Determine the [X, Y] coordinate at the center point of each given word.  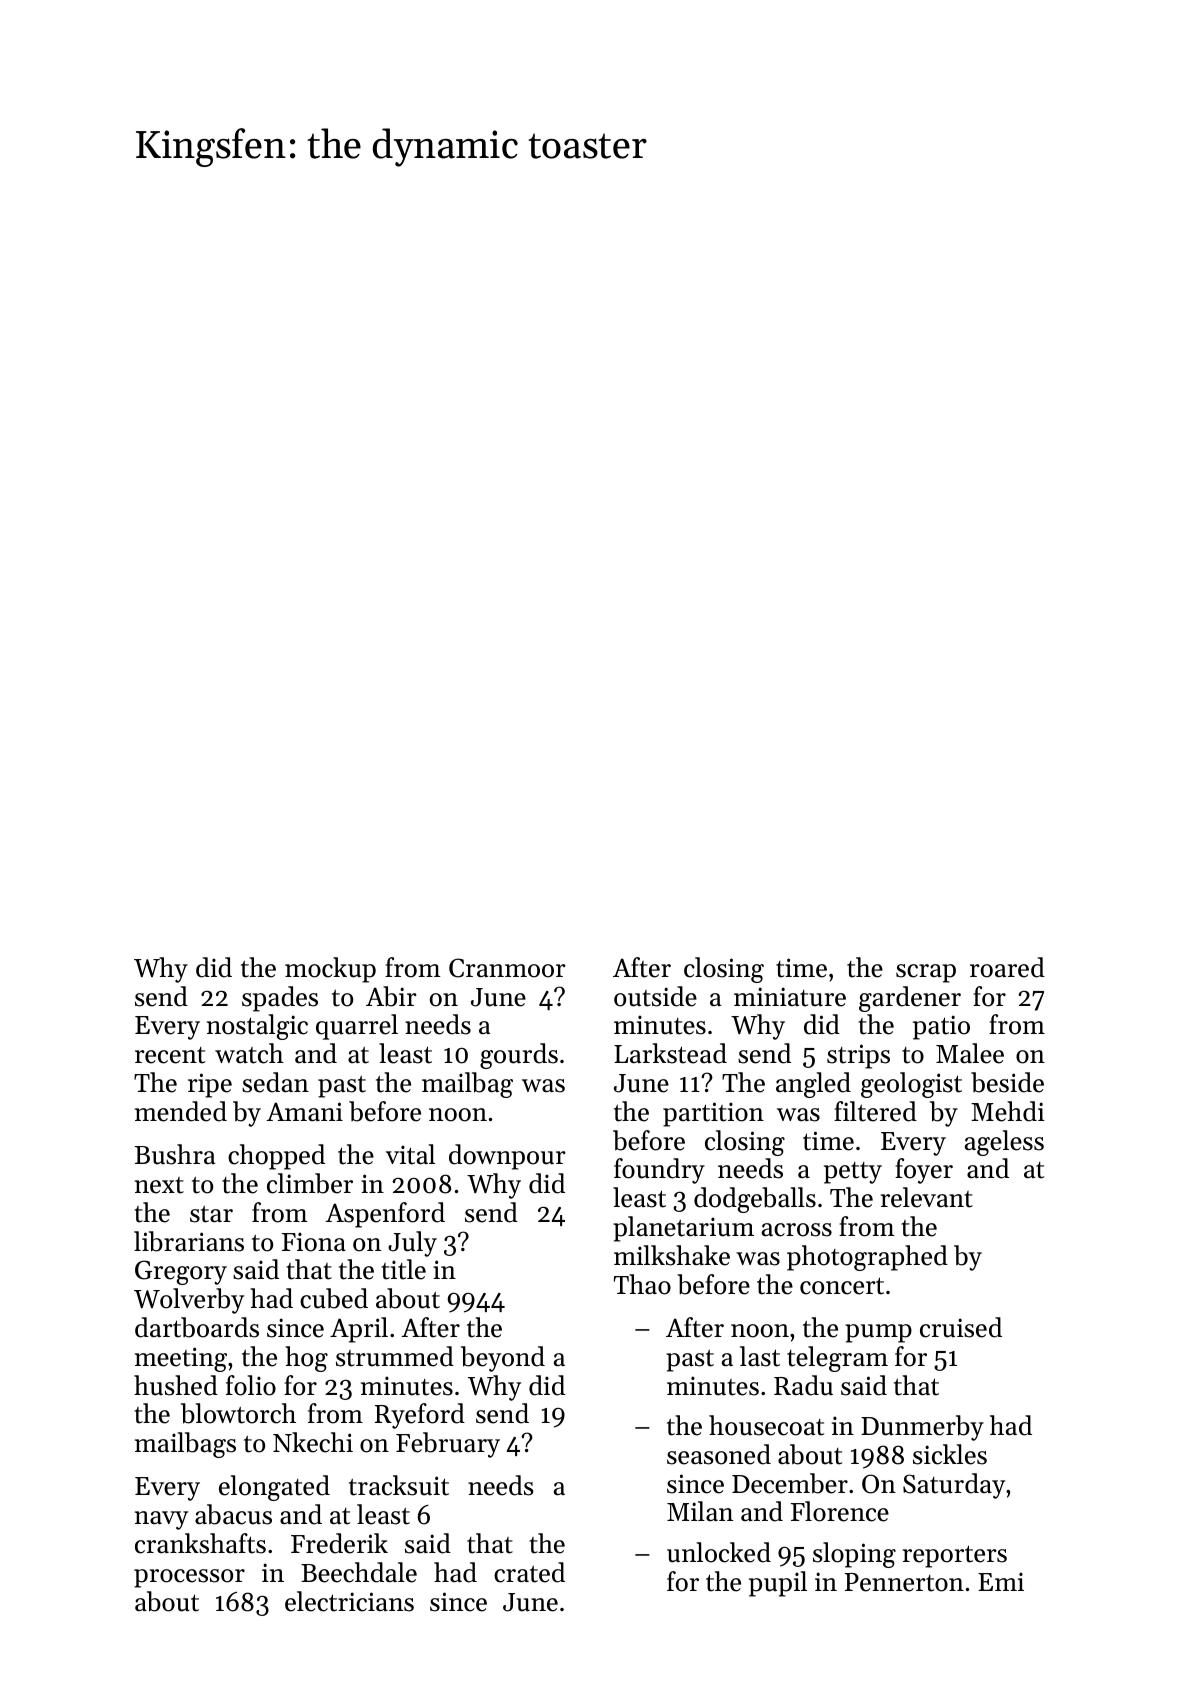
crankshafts [200, 1543]
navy [161, 1520]
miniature [790, 997]
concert [842, 1286]
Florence [840, 1511]
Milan [700, 1511]
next [159, 1185]
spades [280, 999]
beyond [503, 1359]
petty [853, 1173]
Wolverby [189, 1301]
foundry [659, 1171]
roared [1007, 967]
